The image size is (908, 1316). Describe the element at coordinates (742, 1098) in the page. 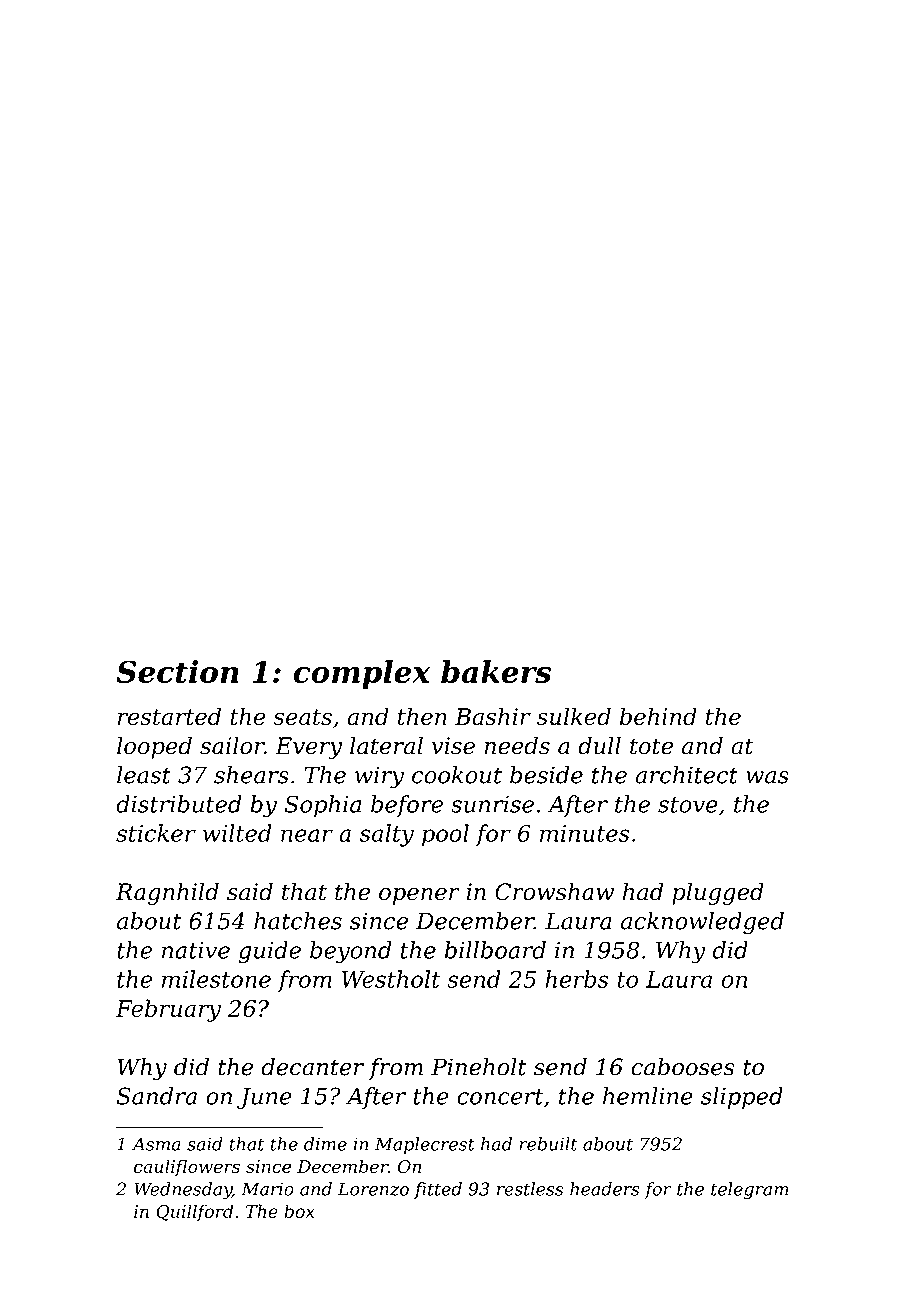

I see `slipped` at that location.
